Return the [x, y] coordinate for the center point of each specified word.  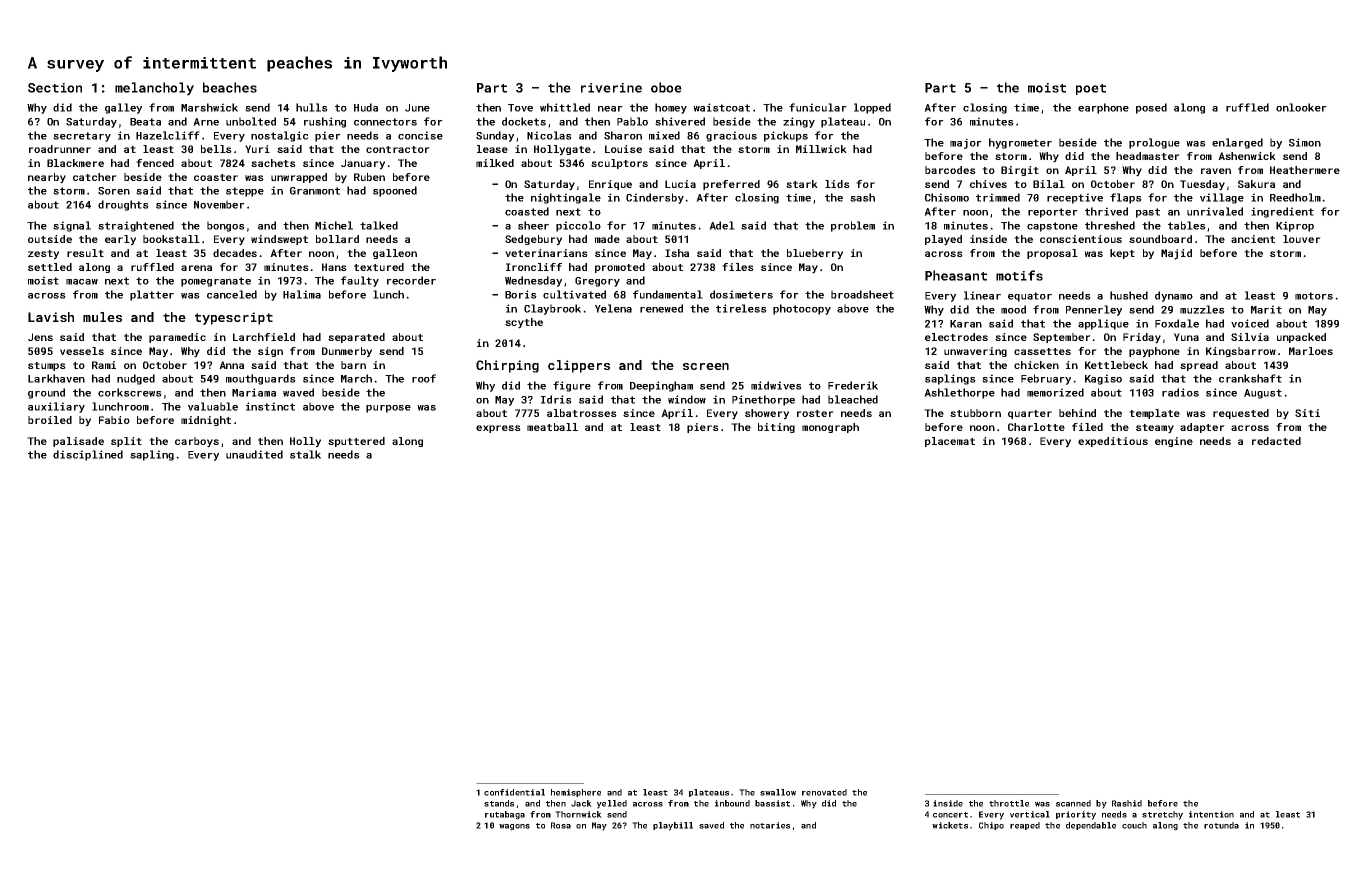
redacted [1276, 441]
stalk [305, 454]
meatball [552, 427]
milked [495, 163]
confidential [514, 792]
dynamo [1174, 296]
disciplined [88, 455]
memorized [1055, 392]
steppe [245, 192]
